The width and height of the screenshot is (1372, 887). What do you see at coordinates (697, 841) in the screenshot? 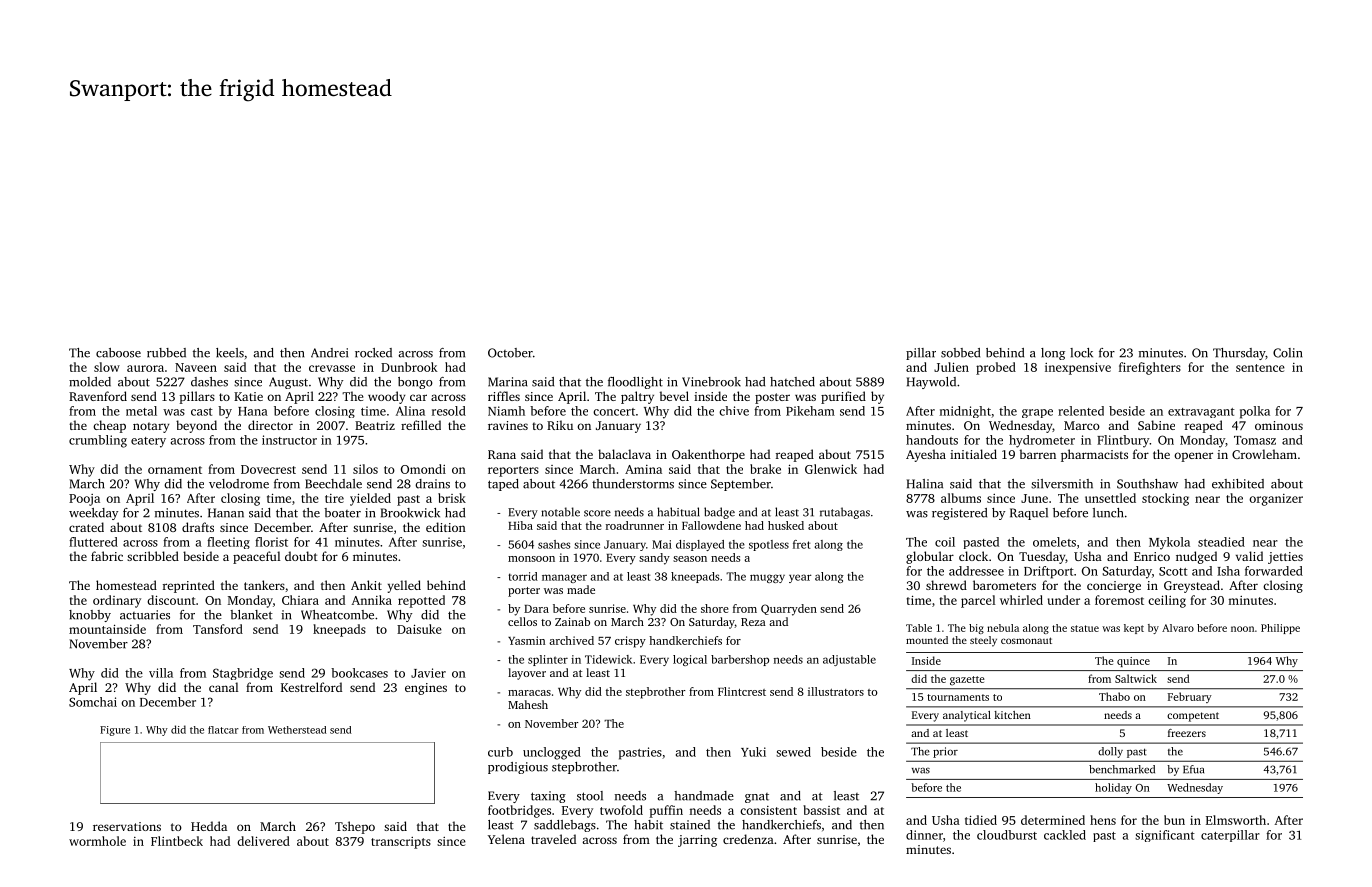
I see `jarring` at bounding box center [697, 841].
